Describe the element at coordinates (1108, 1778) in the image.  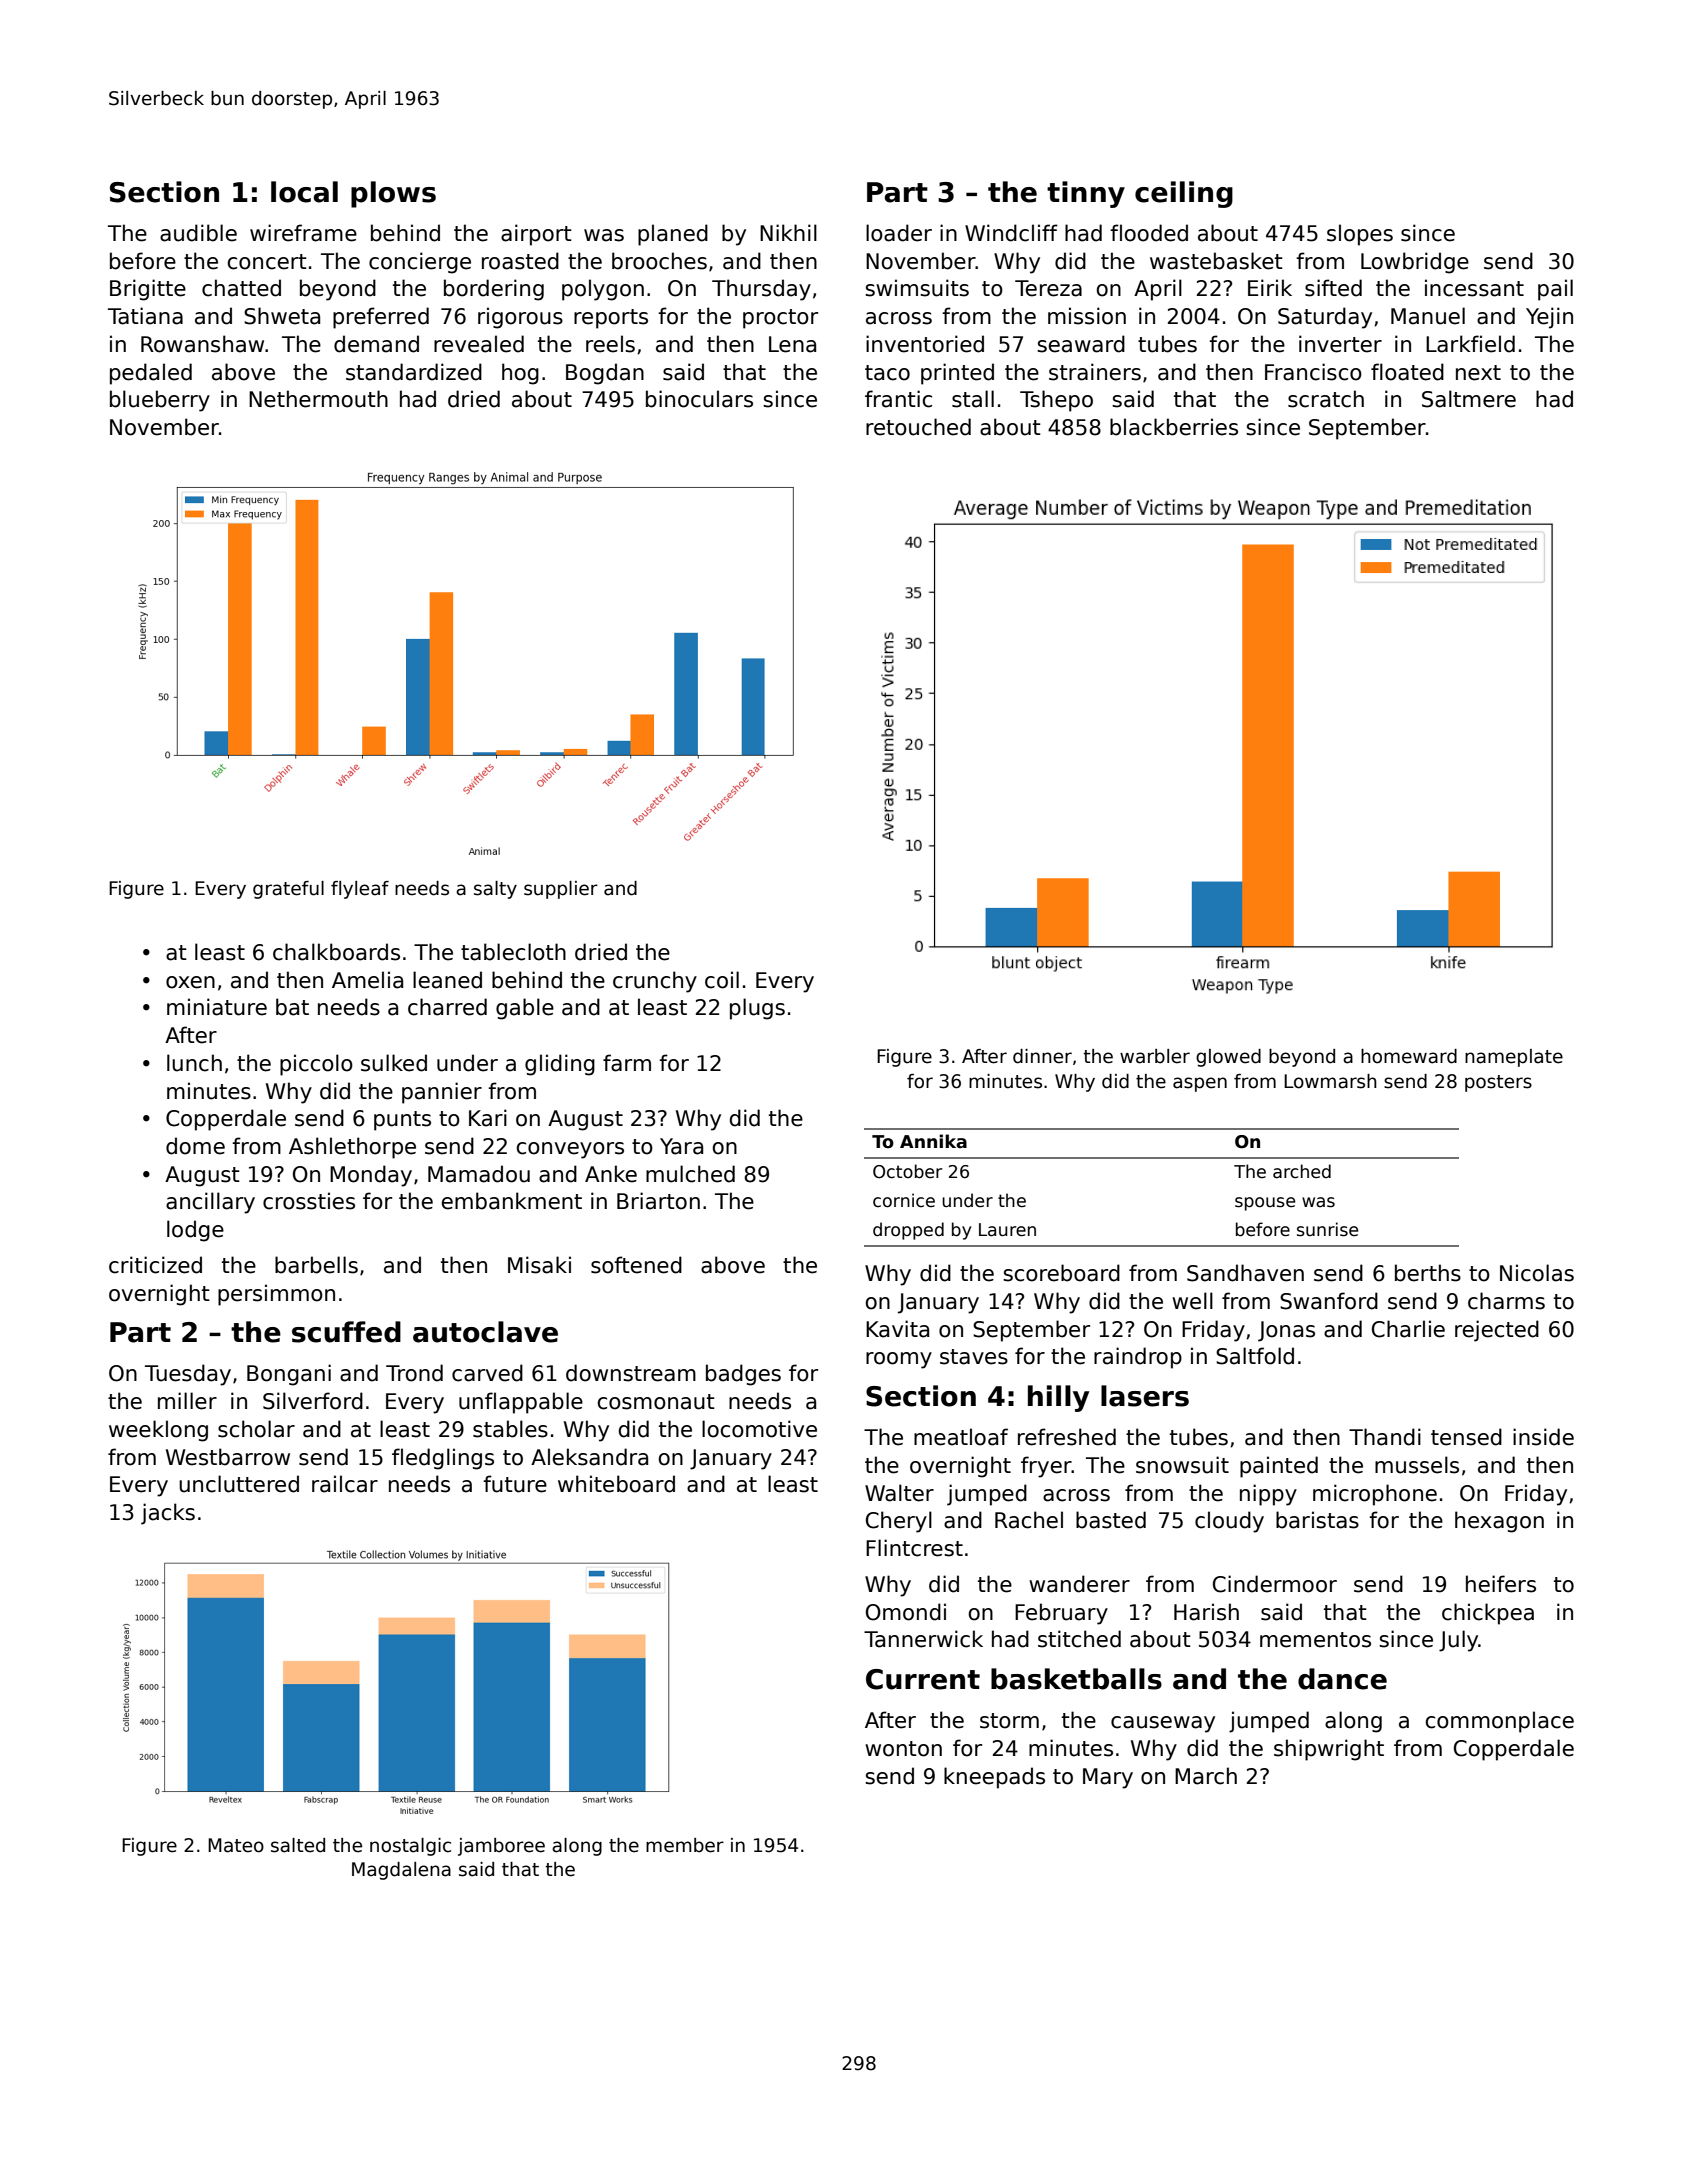
I see `Mary` at that location.
